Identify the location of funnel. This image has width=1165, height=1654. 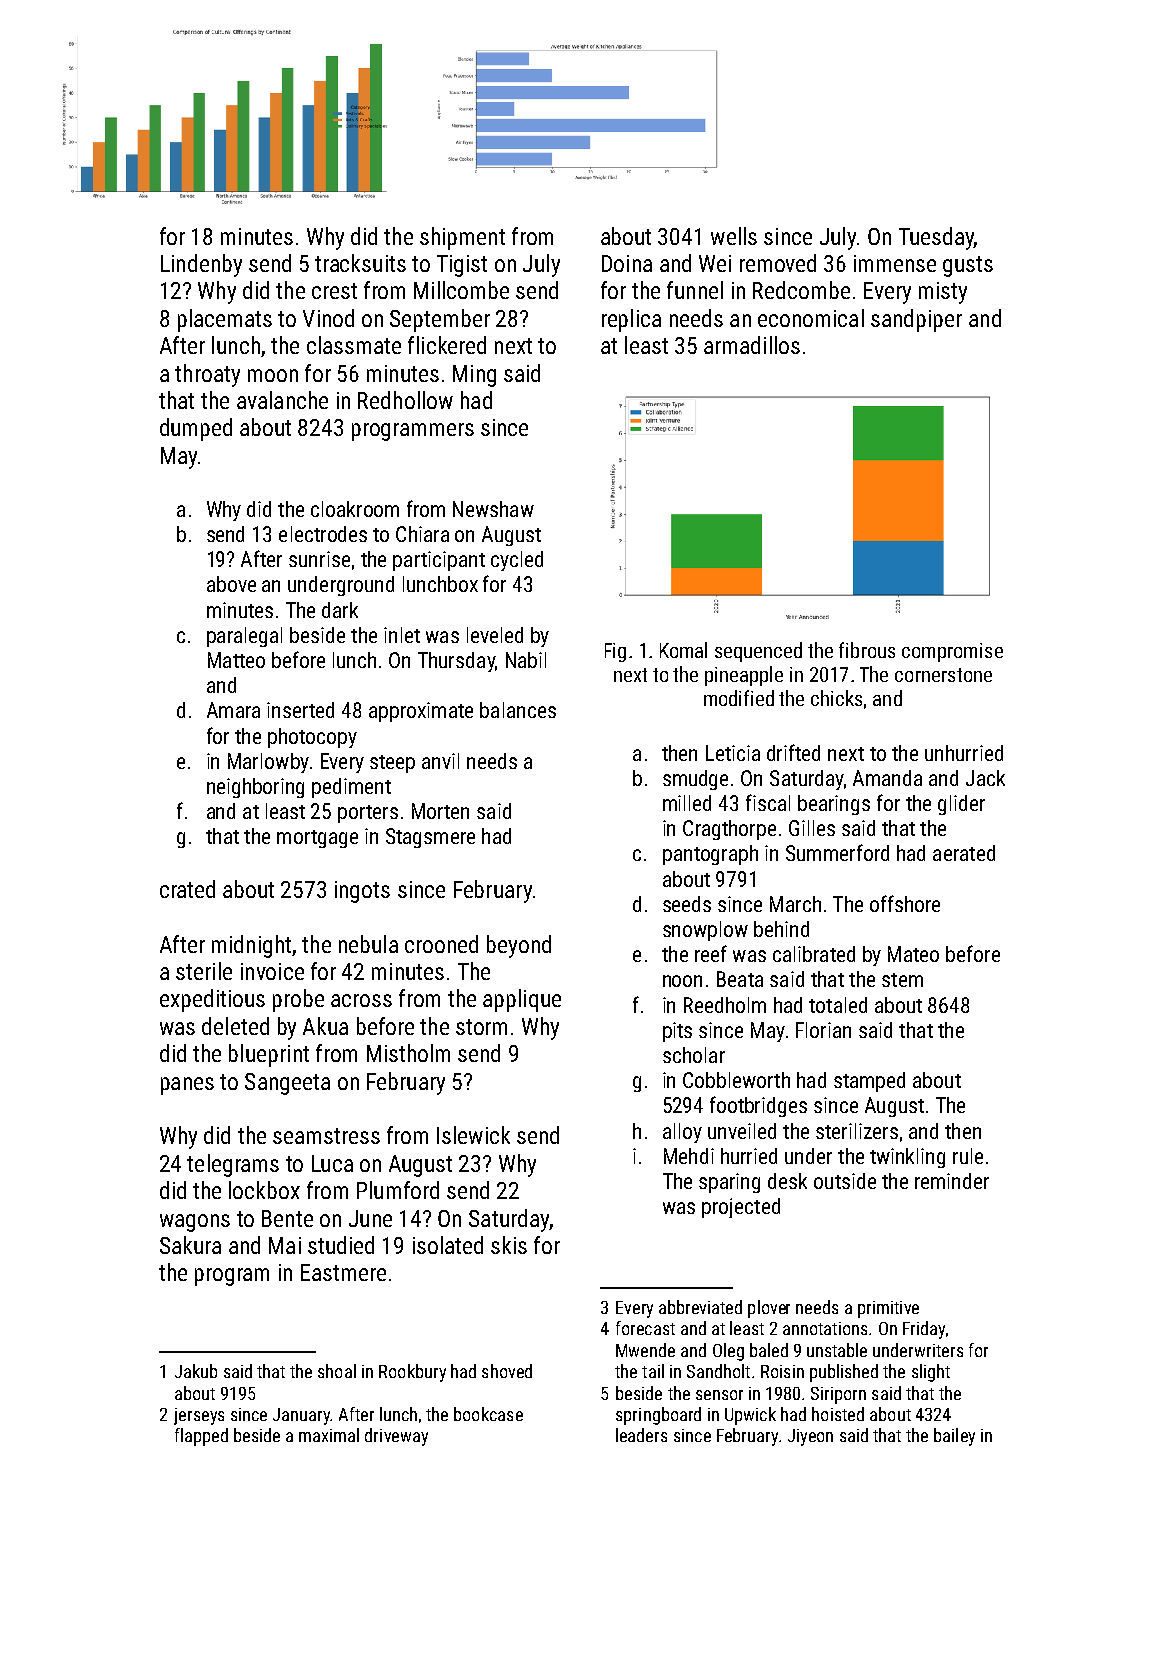
(695, 290).
